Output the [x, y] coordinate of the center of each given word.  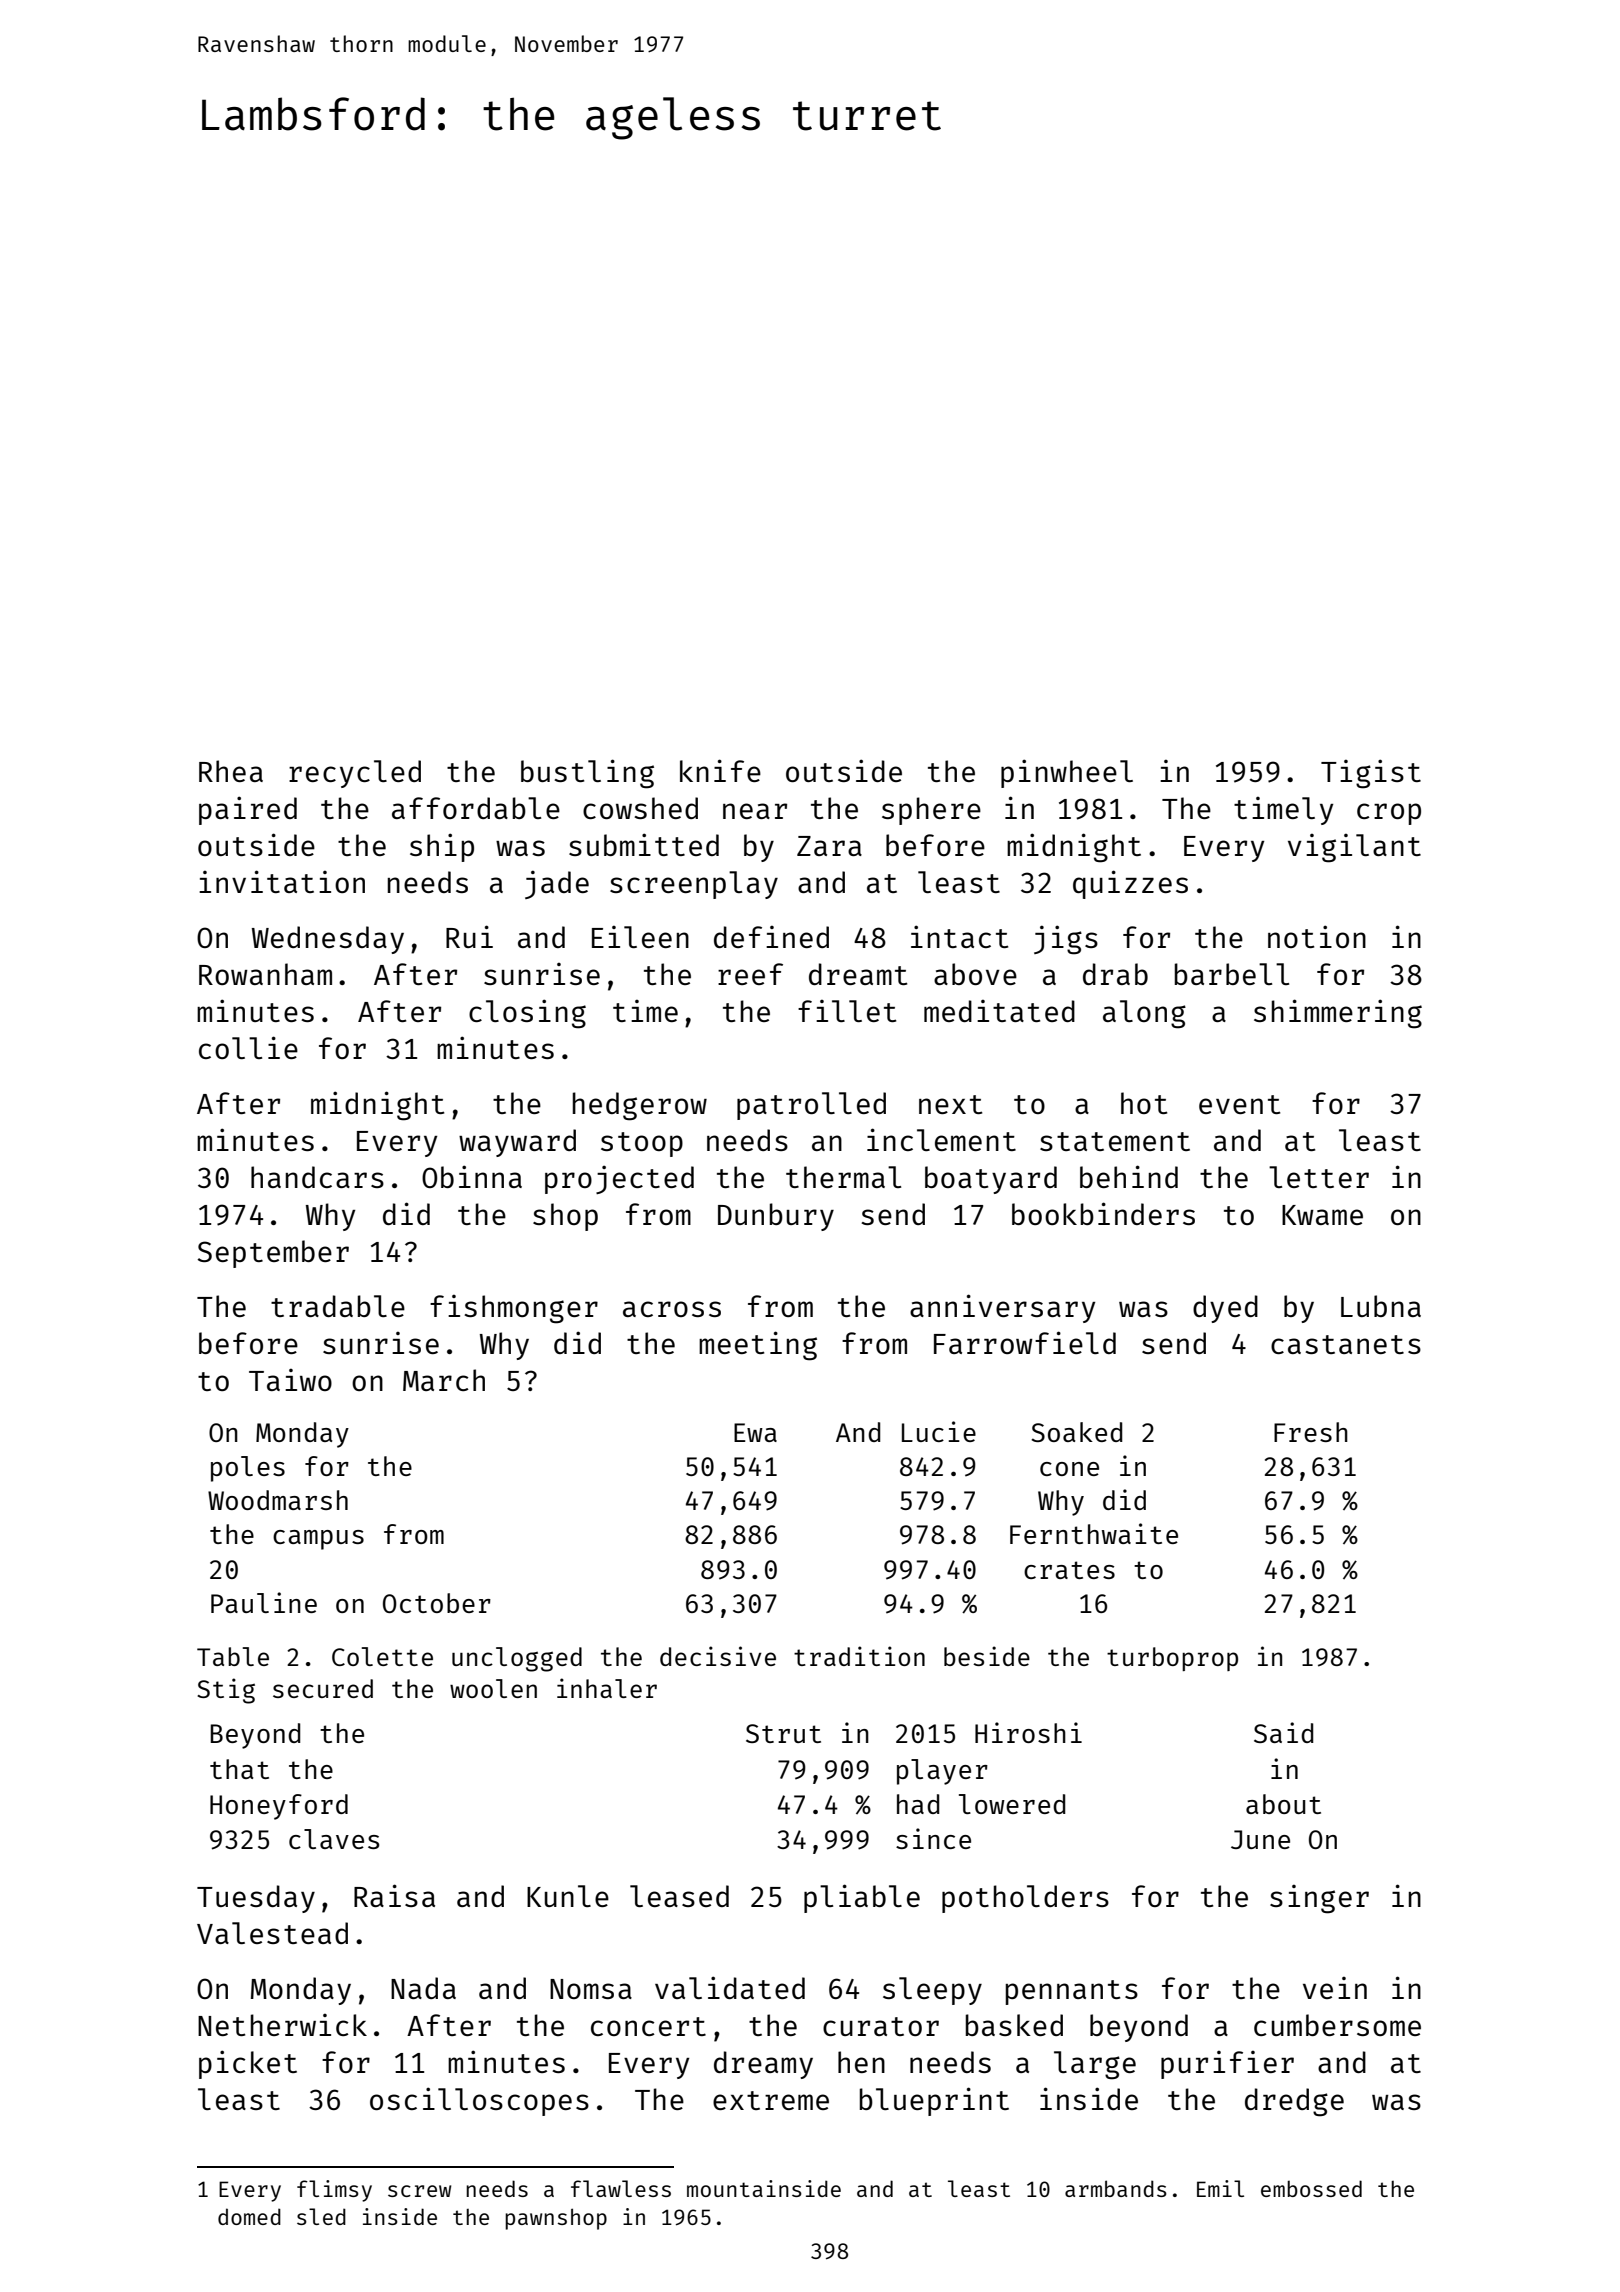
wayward [517, 1143]
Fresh [1311, 1432]
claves [334, 1839]
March [444, 1380]
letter [1319, 1177]
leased [679, 1896]
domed [249, 2216]
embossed [1311, 2188]
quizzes [1130, 884]
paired [248, 810]
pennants [1072, 1992]
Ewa [755, 1432]
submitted [644, 844]
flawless [621, 2188]
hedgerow [640, 1106]
